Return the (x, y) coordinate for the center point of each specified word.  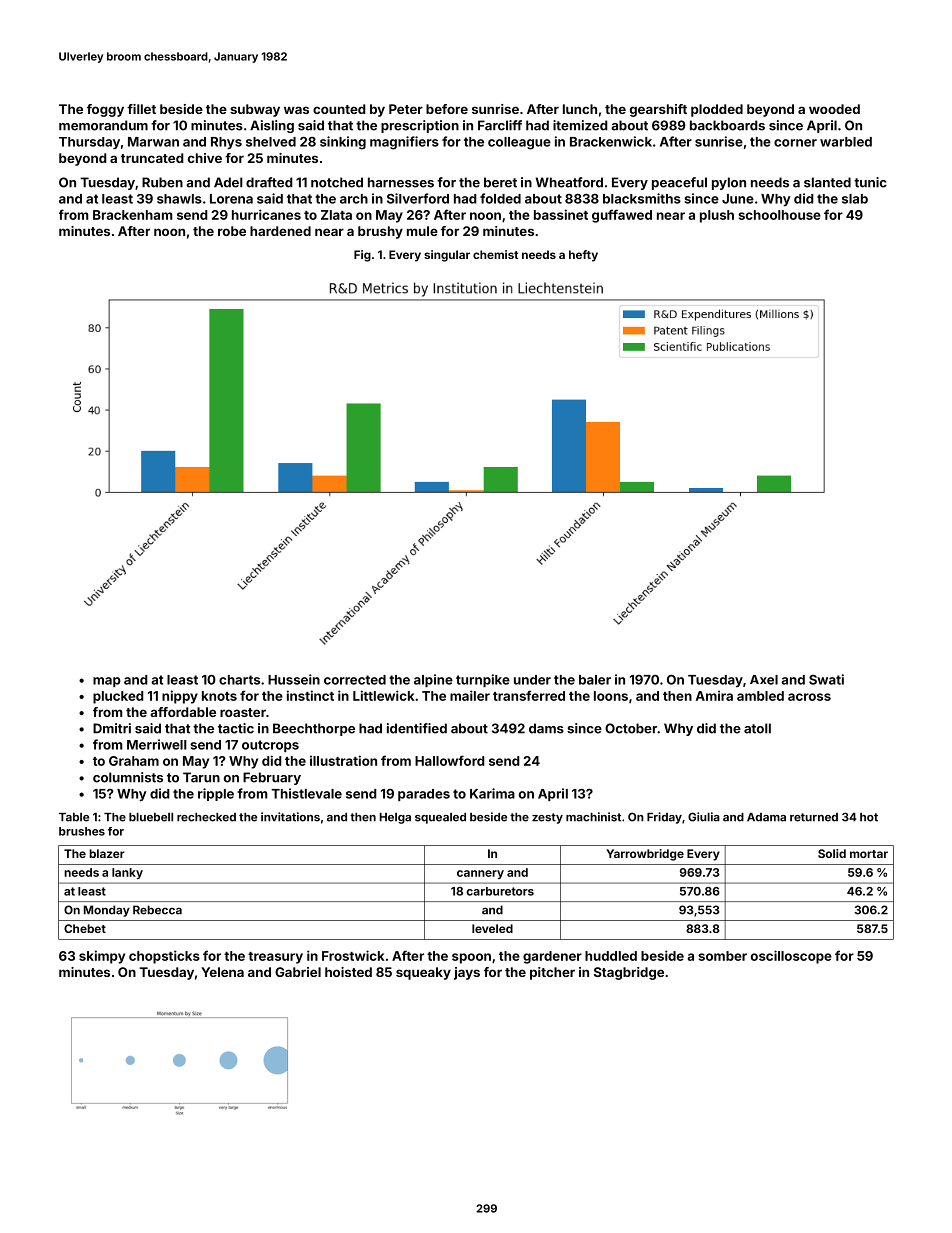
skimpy (102, 957)
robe (232, 231)
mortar (869, 854)
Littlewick (384, 695)
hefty (583, 256)
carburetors (500, 891)
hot (869, 817)
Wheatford (569, 182)
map (107, 682)
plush (717, 216)
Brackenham (132, 215)
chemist (495, 254)
